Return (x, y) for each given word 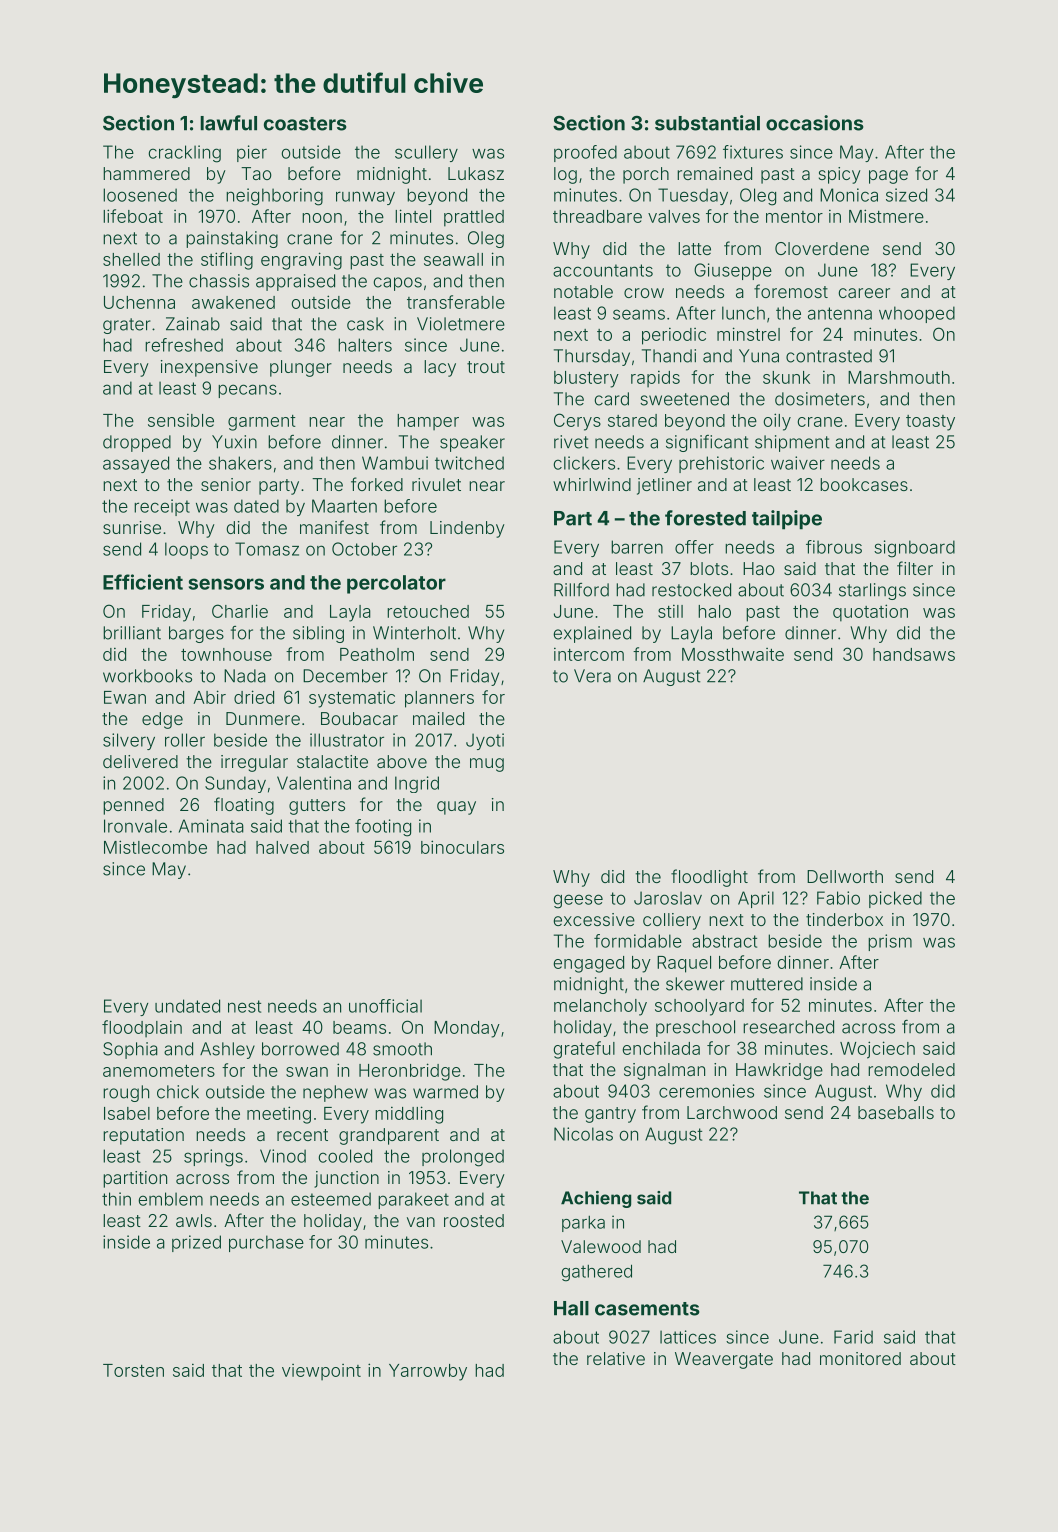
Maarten (344, 506)
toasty (930, 423)
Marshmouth (899, 377)
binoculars (462, 847)
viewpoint (321, 1372)
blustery (586, 379)
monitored (860, 1358)
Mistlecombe (155, 847)
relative (616, 1358)
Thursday (592, 357)
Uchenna (139, 302)
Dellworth (845, 876)
